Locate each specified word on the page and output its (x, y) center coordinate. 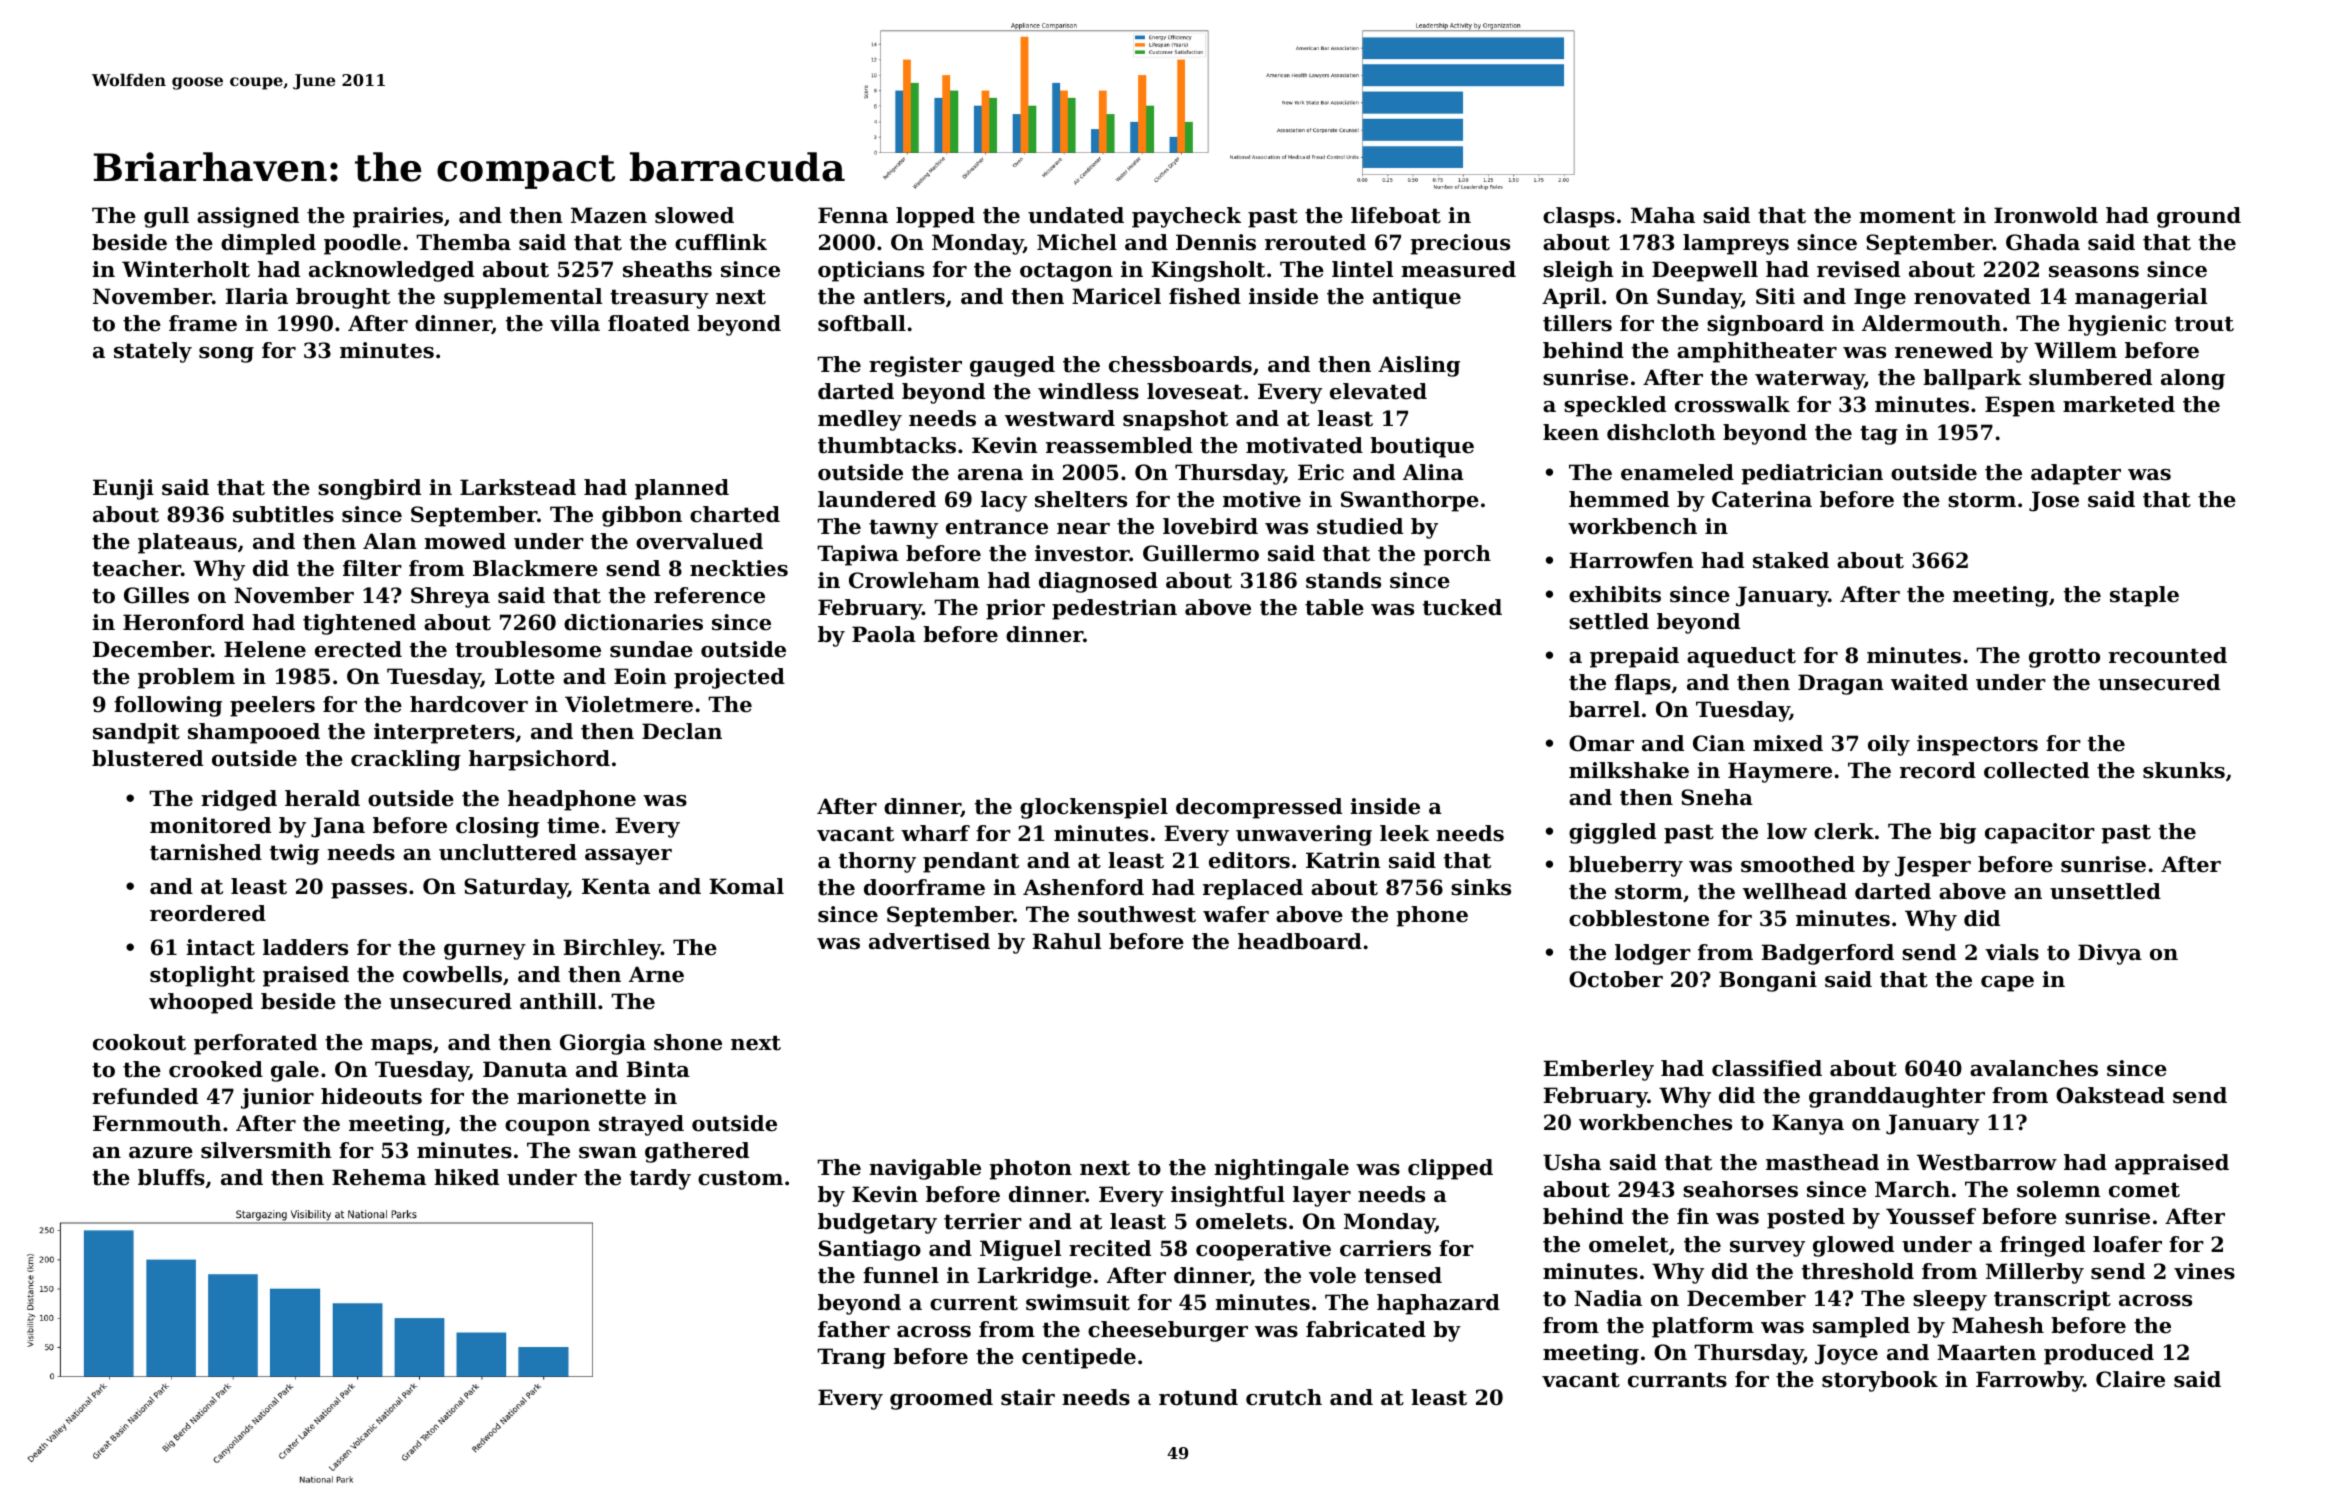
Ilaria (256, 296)
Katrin (1343, 860)
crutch (1284, 1397)
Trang (851, 1358)
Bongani (1768, 981)
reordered (208, 913)
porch (1457, 555)
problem (186, 678)
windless (1088, 391)
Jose (2054, 501)
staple (2144, 596)
